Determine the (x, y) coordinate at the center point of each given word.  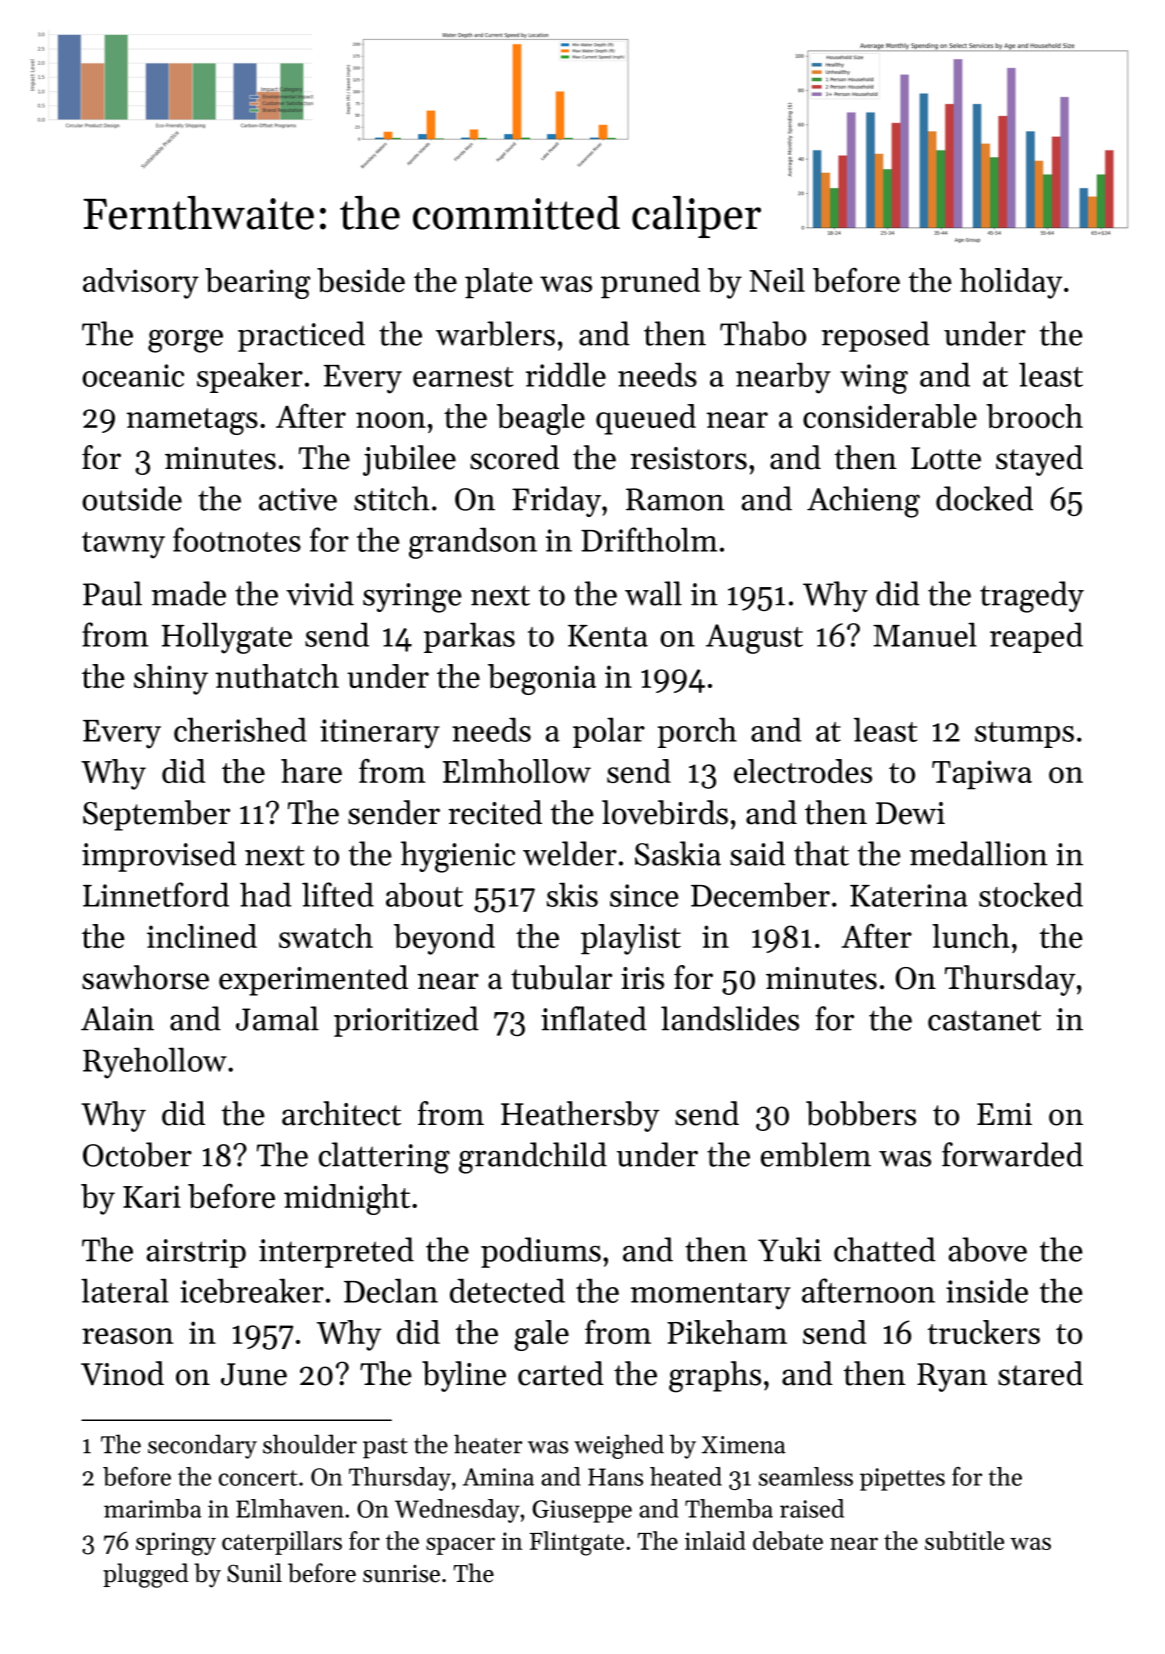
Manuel (925, 634)
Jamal (277, 1018)
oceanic (133, 375)
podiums (541, 1252)
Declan (391, 1290)
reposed (876, 336)
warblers (495, 333)
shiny (171, 679)
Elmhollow (517, 771)
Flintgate (576, 1543)
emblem (816, 1154)
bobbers (861, 1113)
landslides (730, 1018)
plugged (146, 1575)
